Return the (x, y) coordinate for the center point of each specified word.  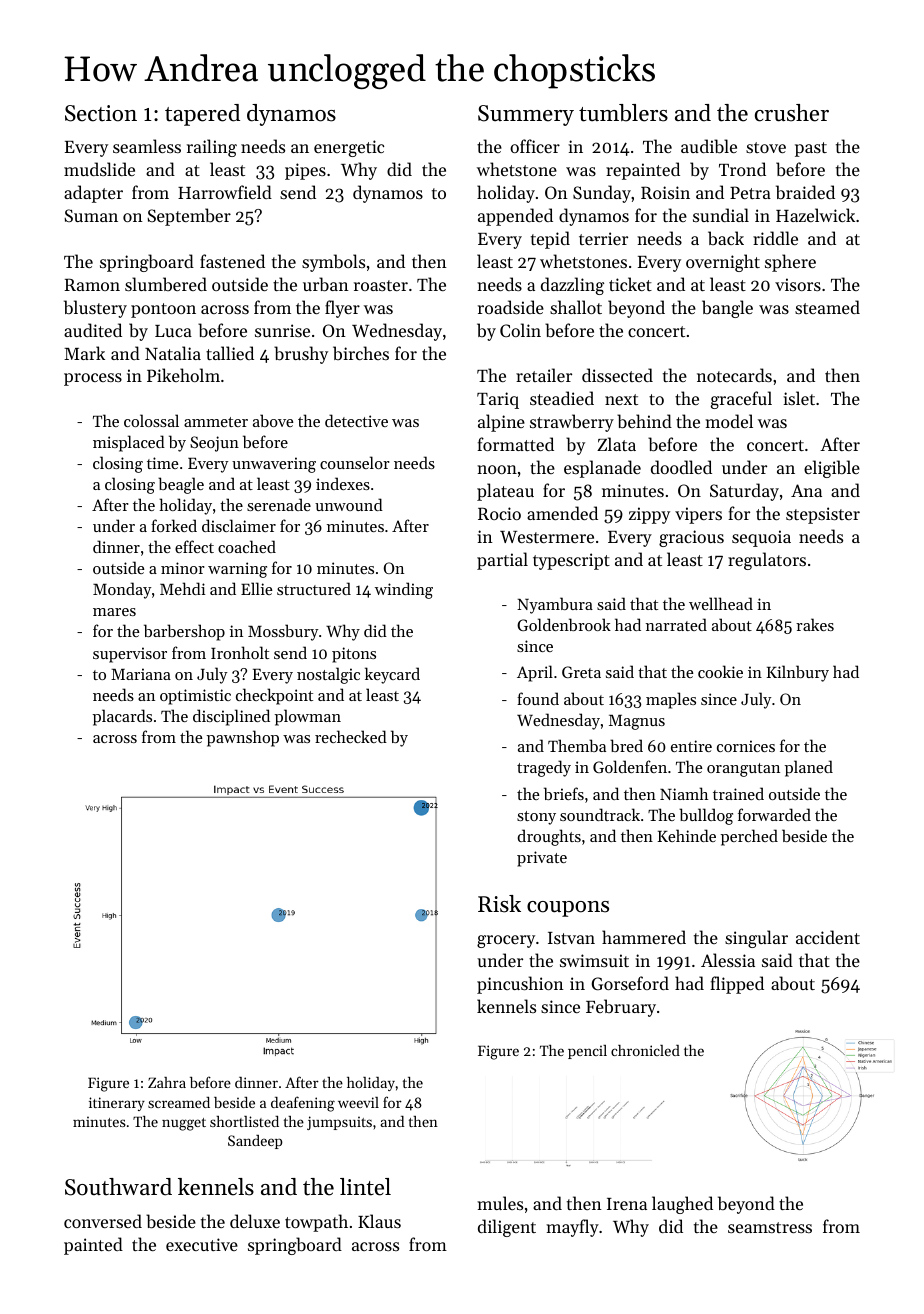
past (811, 149)
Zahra (167, 1082)
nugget (184, 1124)
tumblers (623, 113)
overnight (723, 263)
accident (828, 937)
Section (101, 113)
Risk (499, 904)
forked (174, 525)
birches (361, 353)
